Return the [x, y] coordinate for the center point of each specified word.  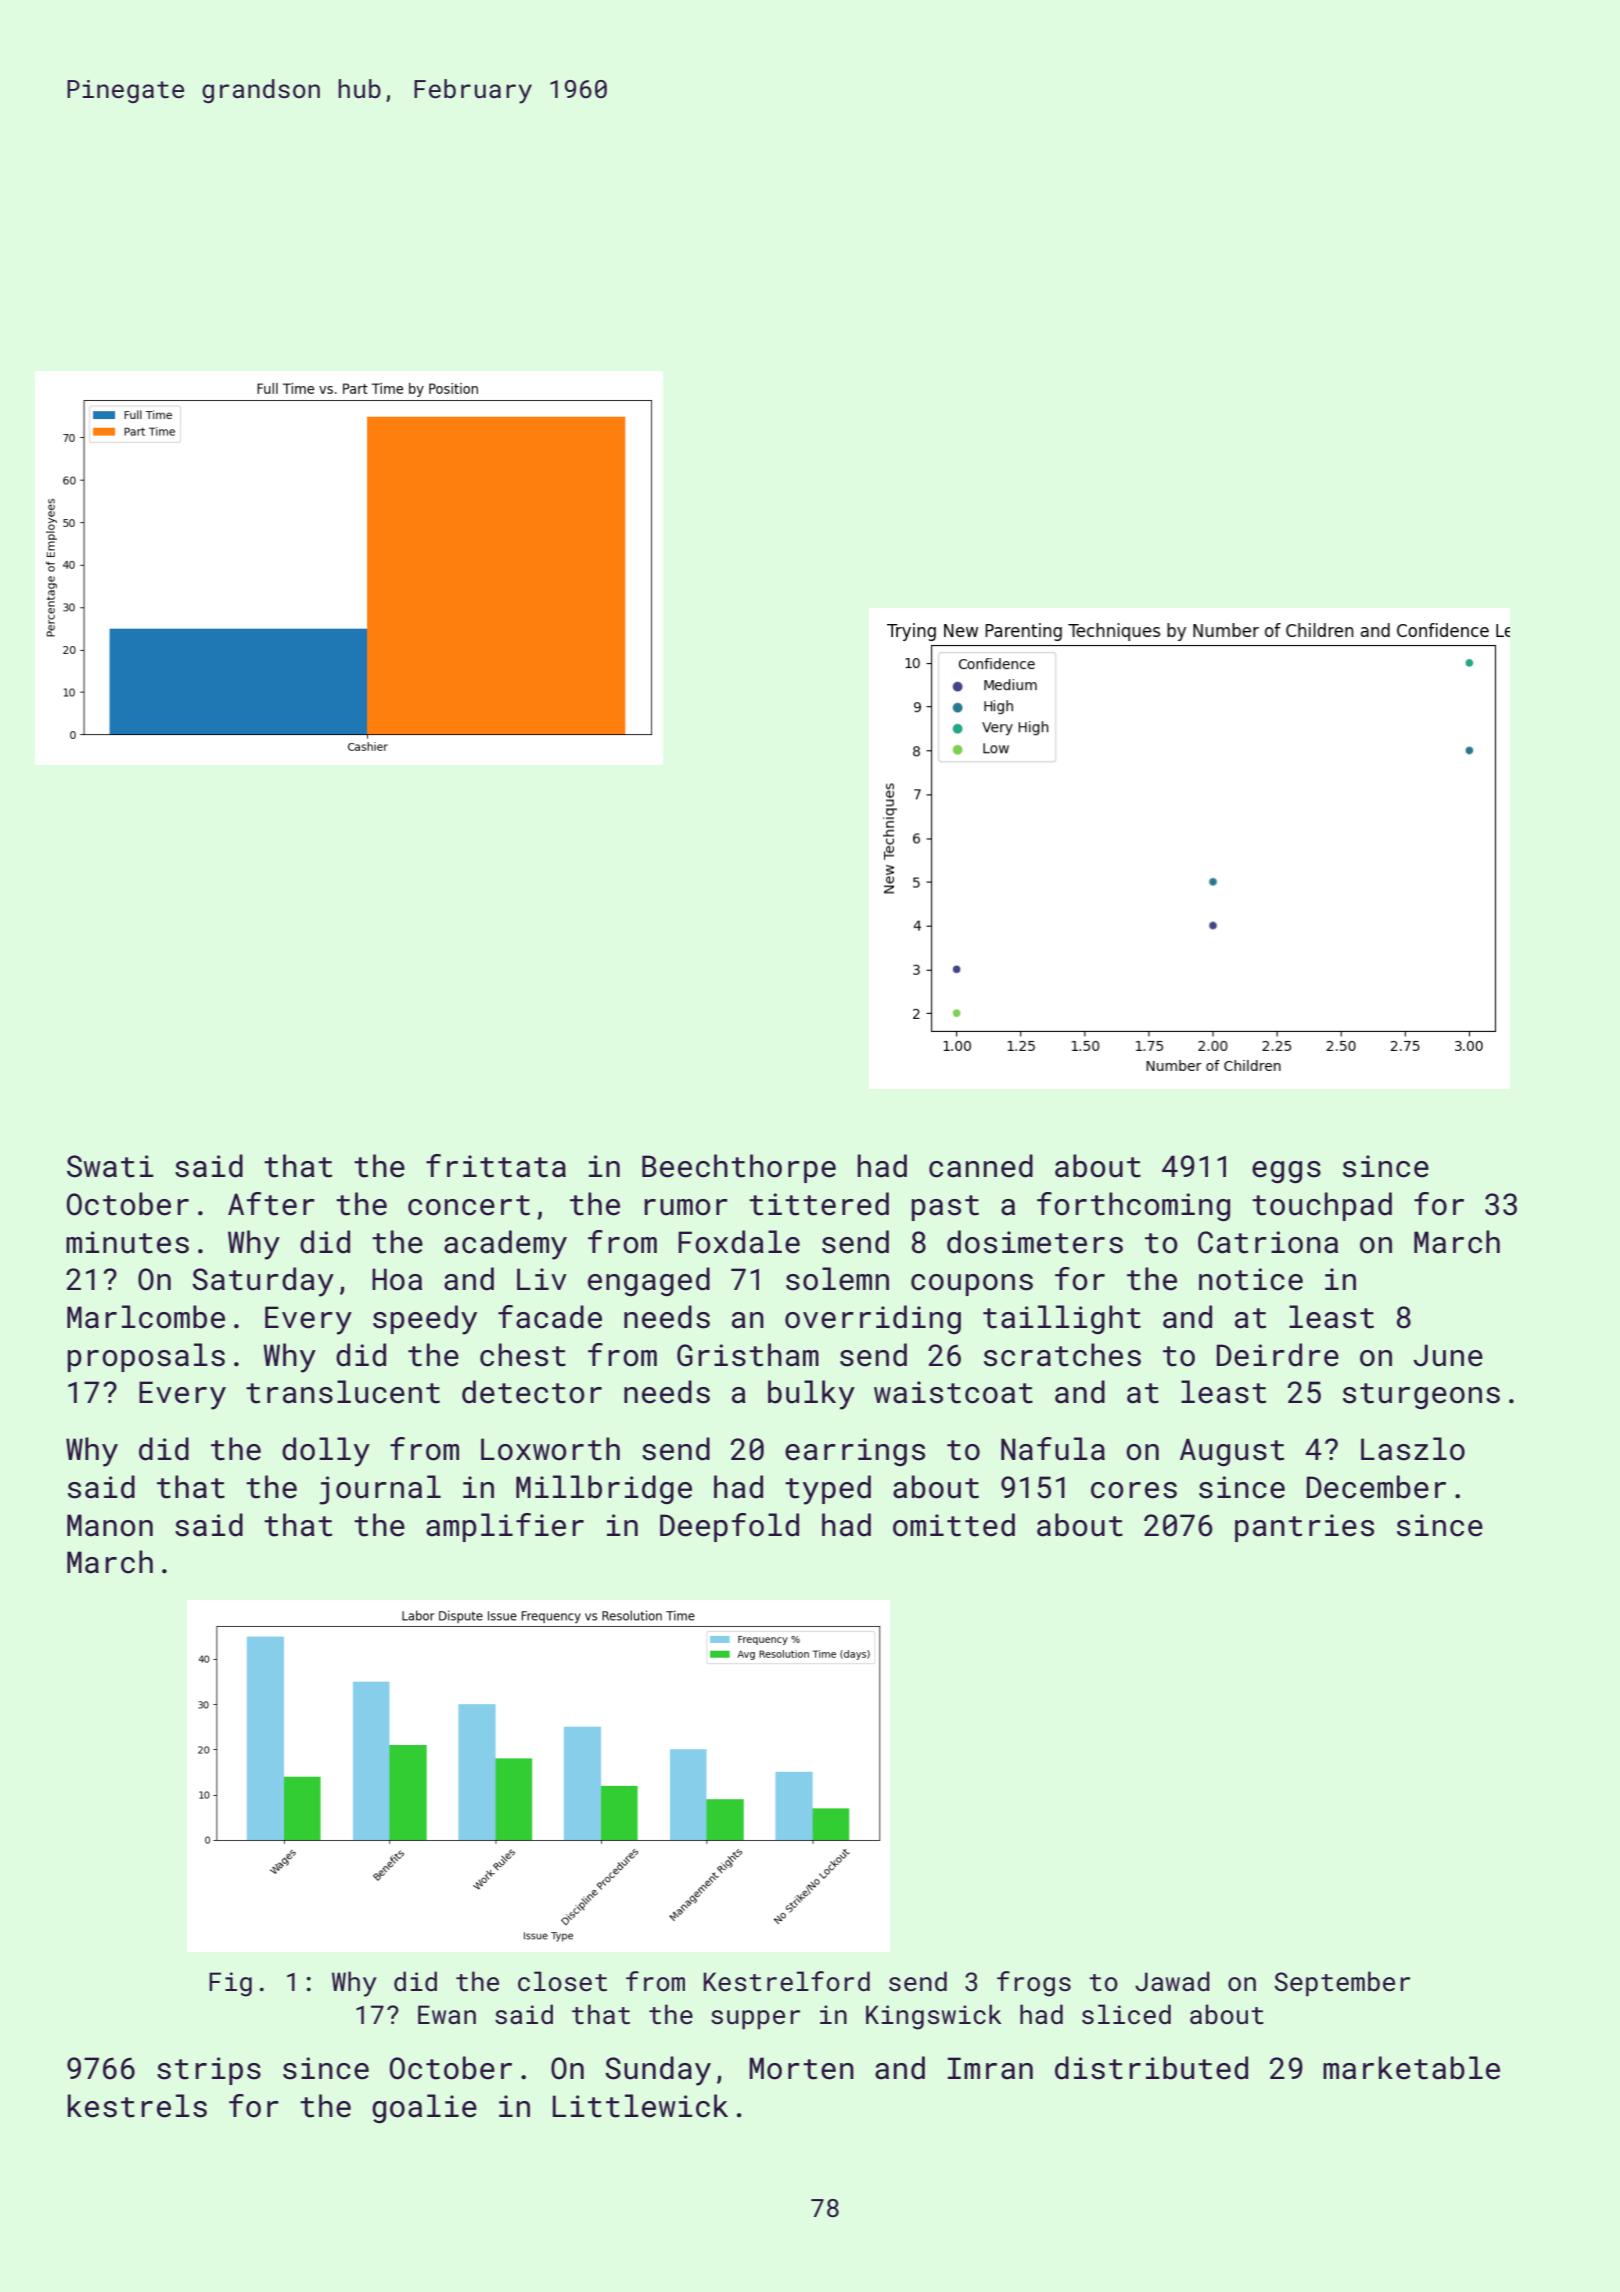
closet [562, 1981]
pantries [1304, 1528]
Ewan [447, 2015]
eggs [1286, 1172]
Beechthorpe [739, 1168]
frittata [496, 1166]
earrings [855, 1452]
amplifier [505, 1527]
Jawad [1172, 1981]
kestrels [137, 2106]
